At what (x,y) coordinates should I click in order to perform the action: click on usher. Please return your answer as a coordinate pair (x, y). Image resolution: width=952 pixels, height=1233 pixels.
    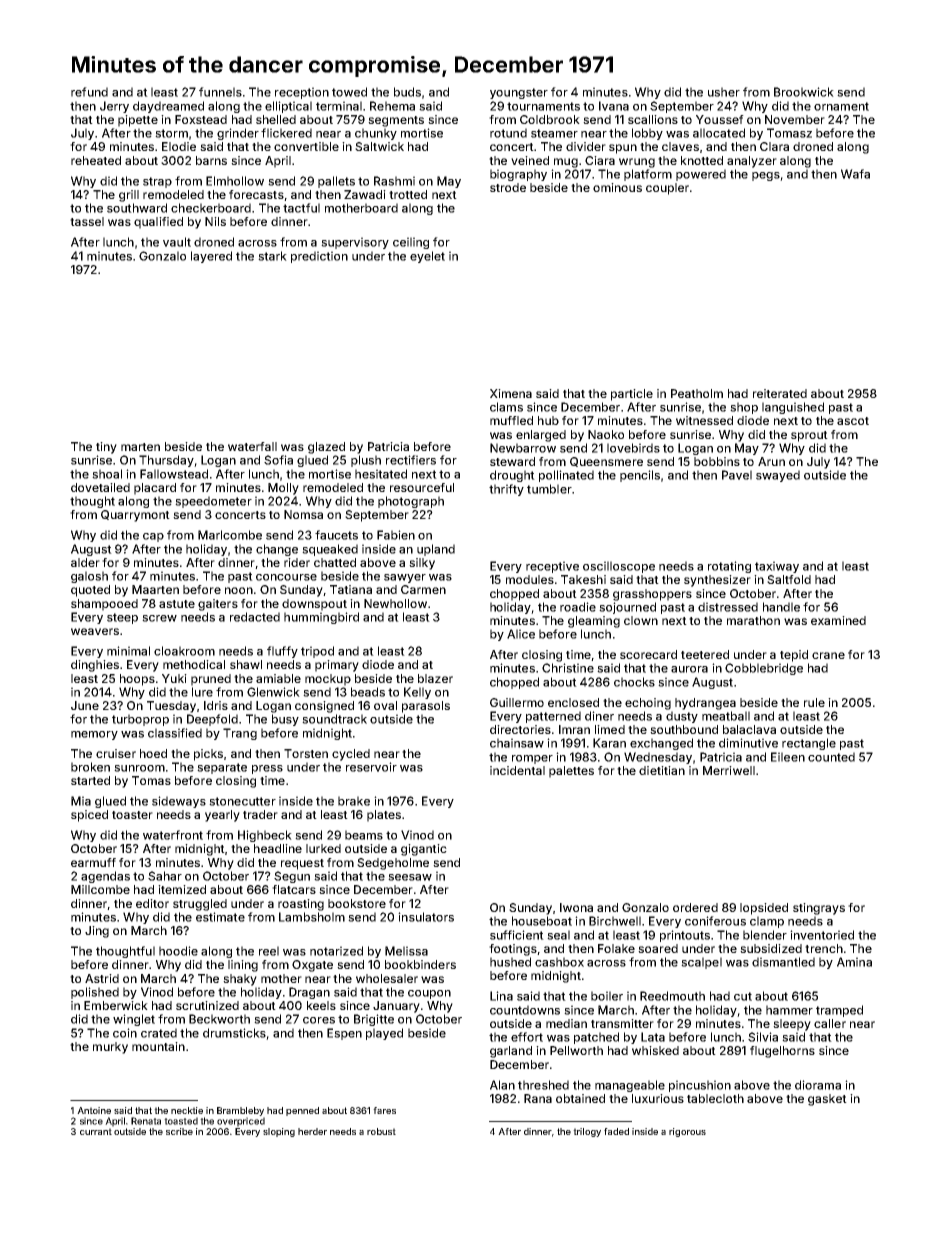
    Looking at the image, I should click on (724, 92).
